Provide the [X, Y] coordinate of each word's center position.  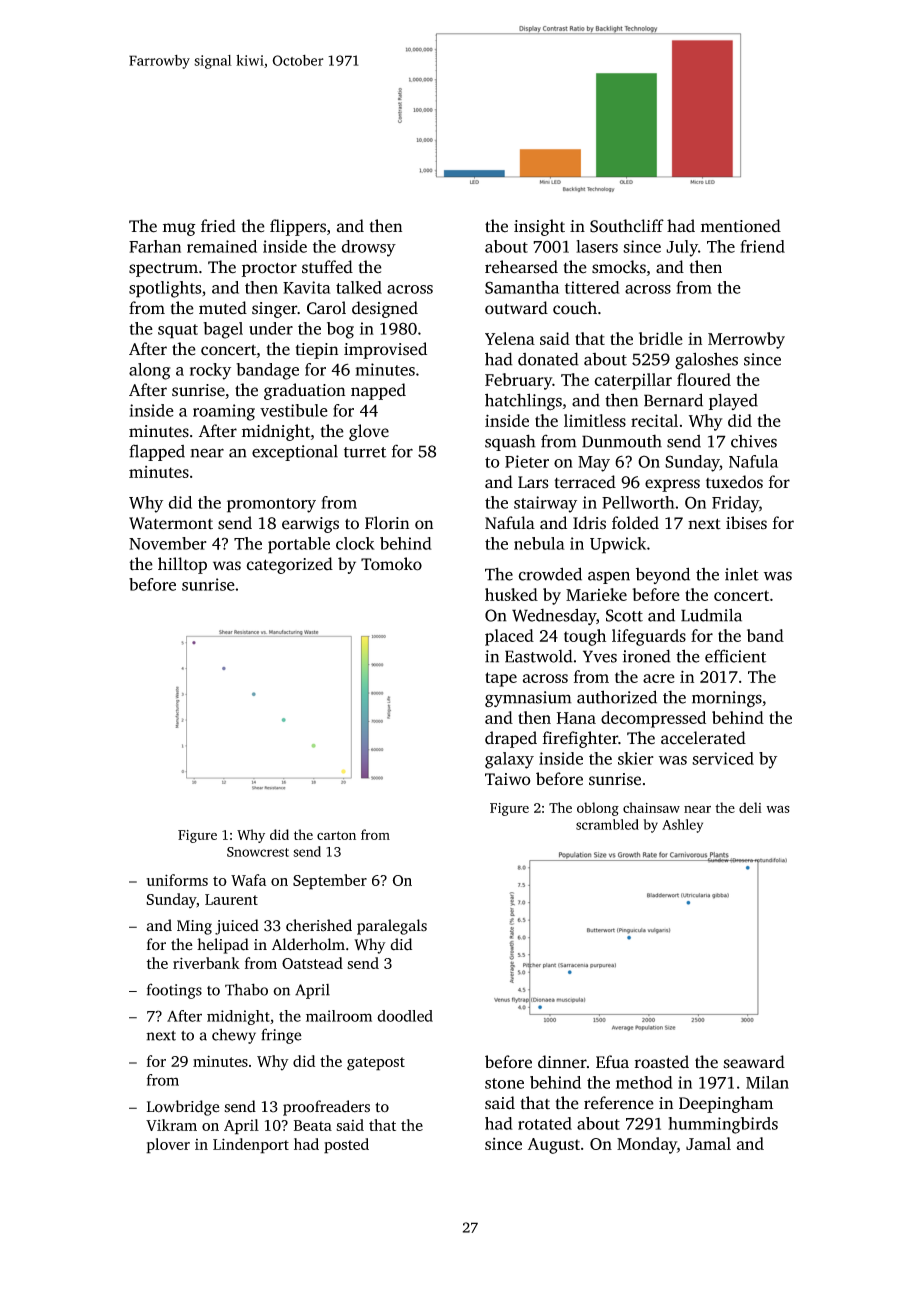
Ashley [682, 826]
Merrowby [746, 340]
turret [365, 452]
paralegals [392, 927]
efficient [735, 656]
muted [223, 308]
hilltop [182, 565]
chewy [234, 1036]
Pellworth [638, 502]
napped [378, 391]
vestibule [294, 410]
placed [509, 637]
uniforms [177, 880]
